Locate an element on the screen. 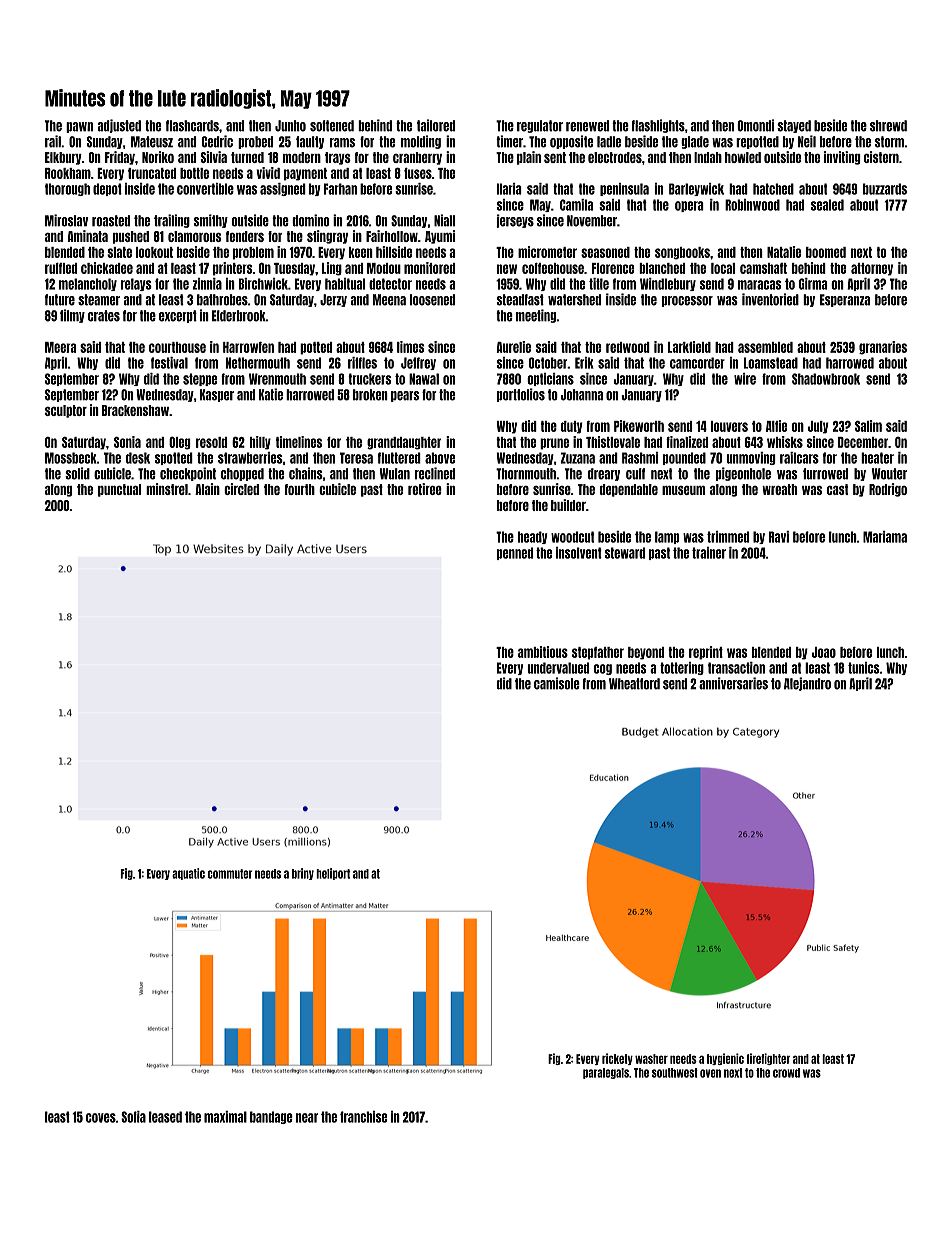 The image size is (952, 1233). aquatic is located at coordinates (188, 874).
